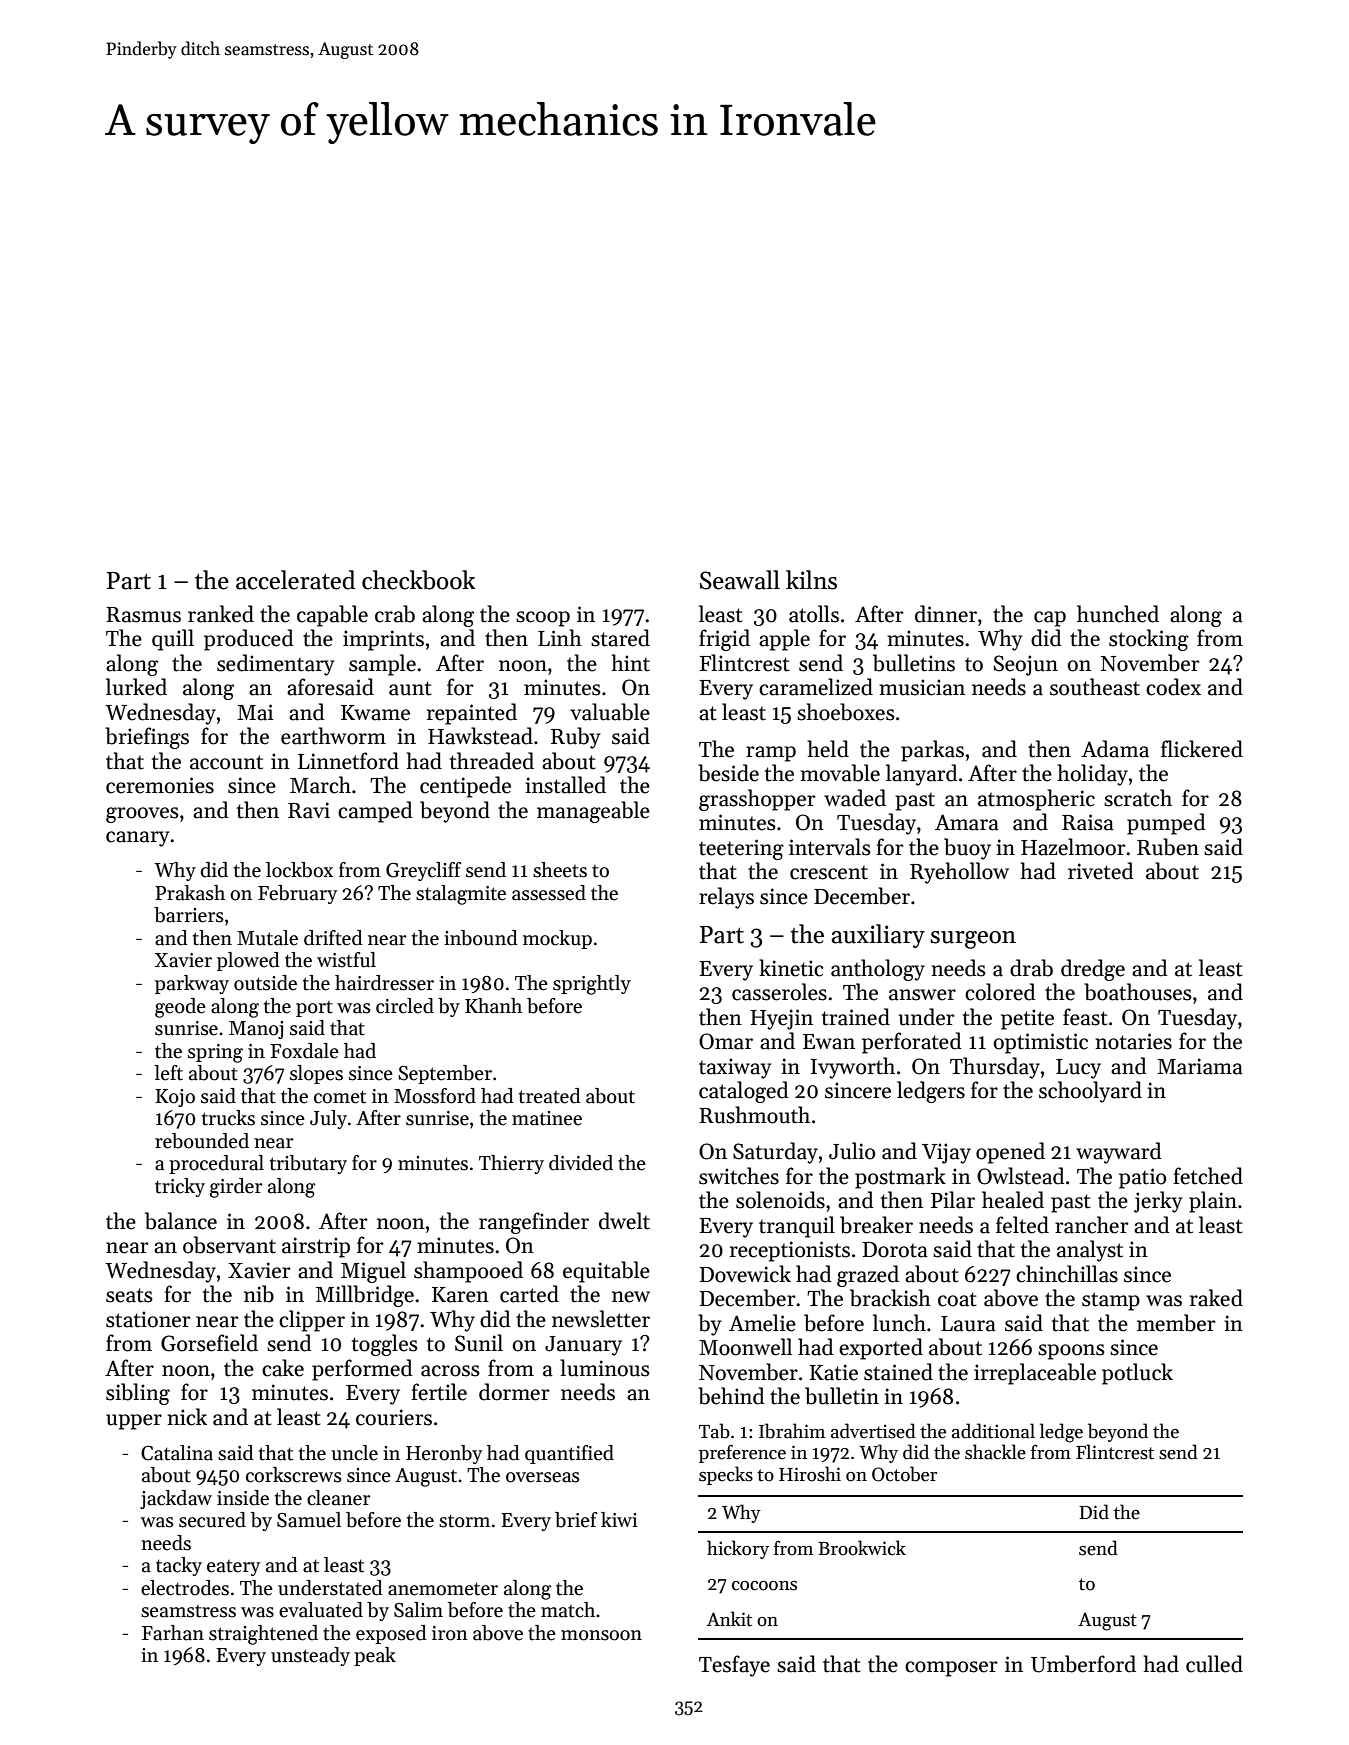 The image size is (1349, 1745). What do you see at coordinates (1137, 1374) in the screenshot?
I see `potluck` at bounding box center [1137, 1374].
